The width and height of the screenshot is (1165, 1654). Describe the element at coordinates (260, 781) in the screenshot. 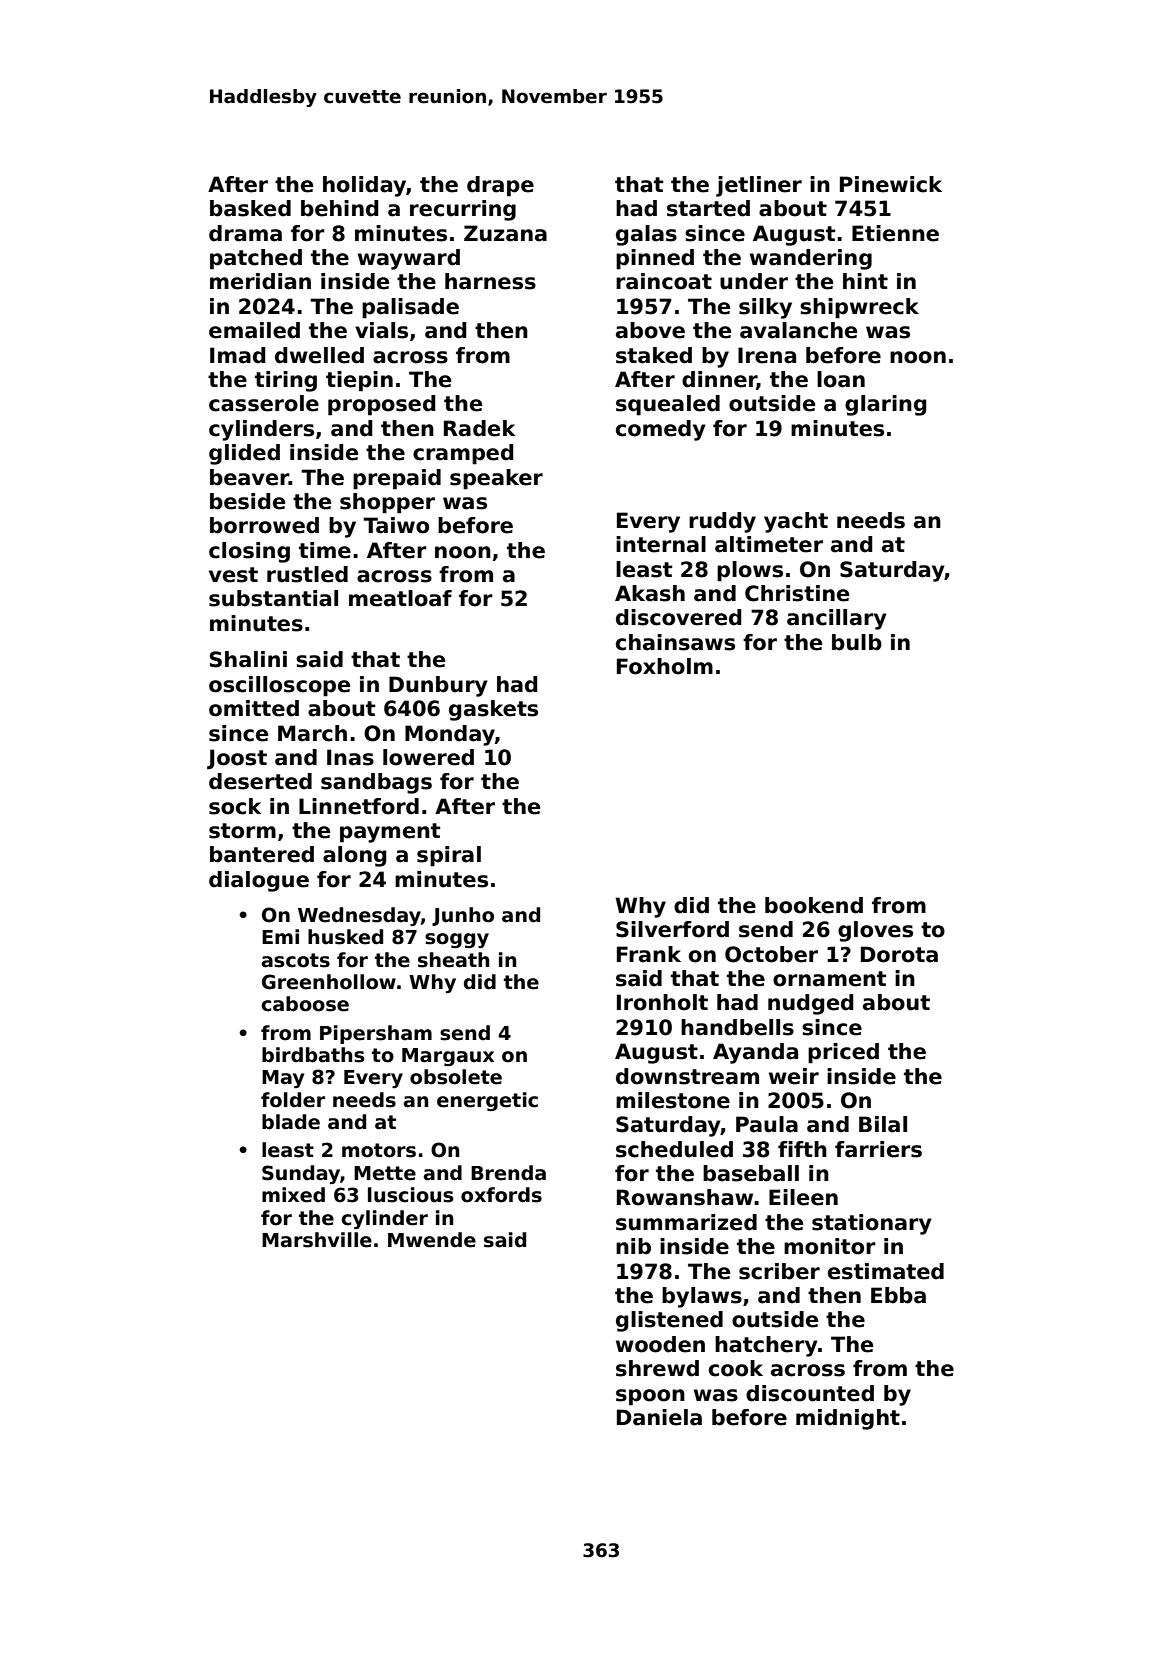

I see `deserted` at that location.
